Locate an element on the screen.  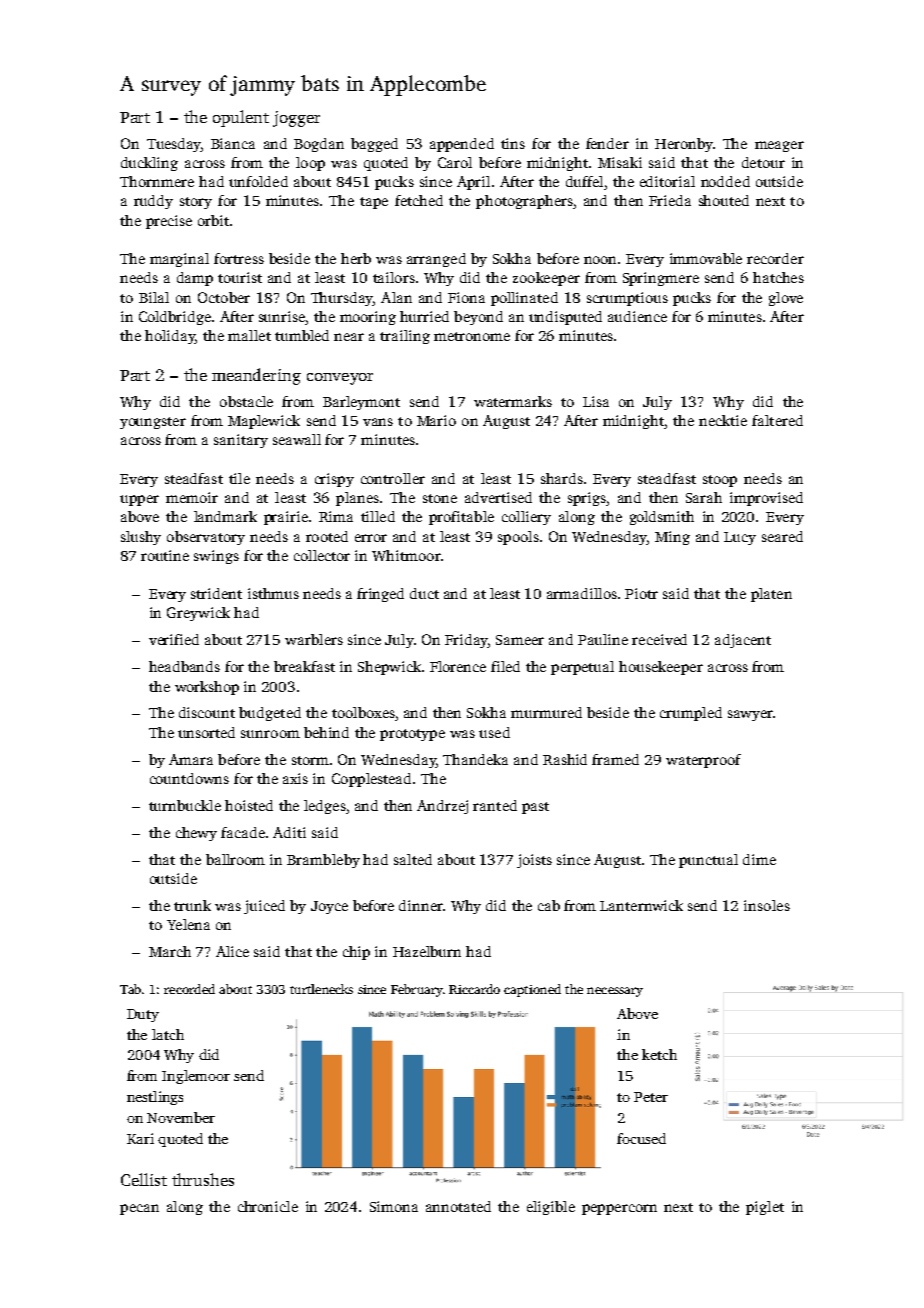
tape is located at coordinates (374, 203).
